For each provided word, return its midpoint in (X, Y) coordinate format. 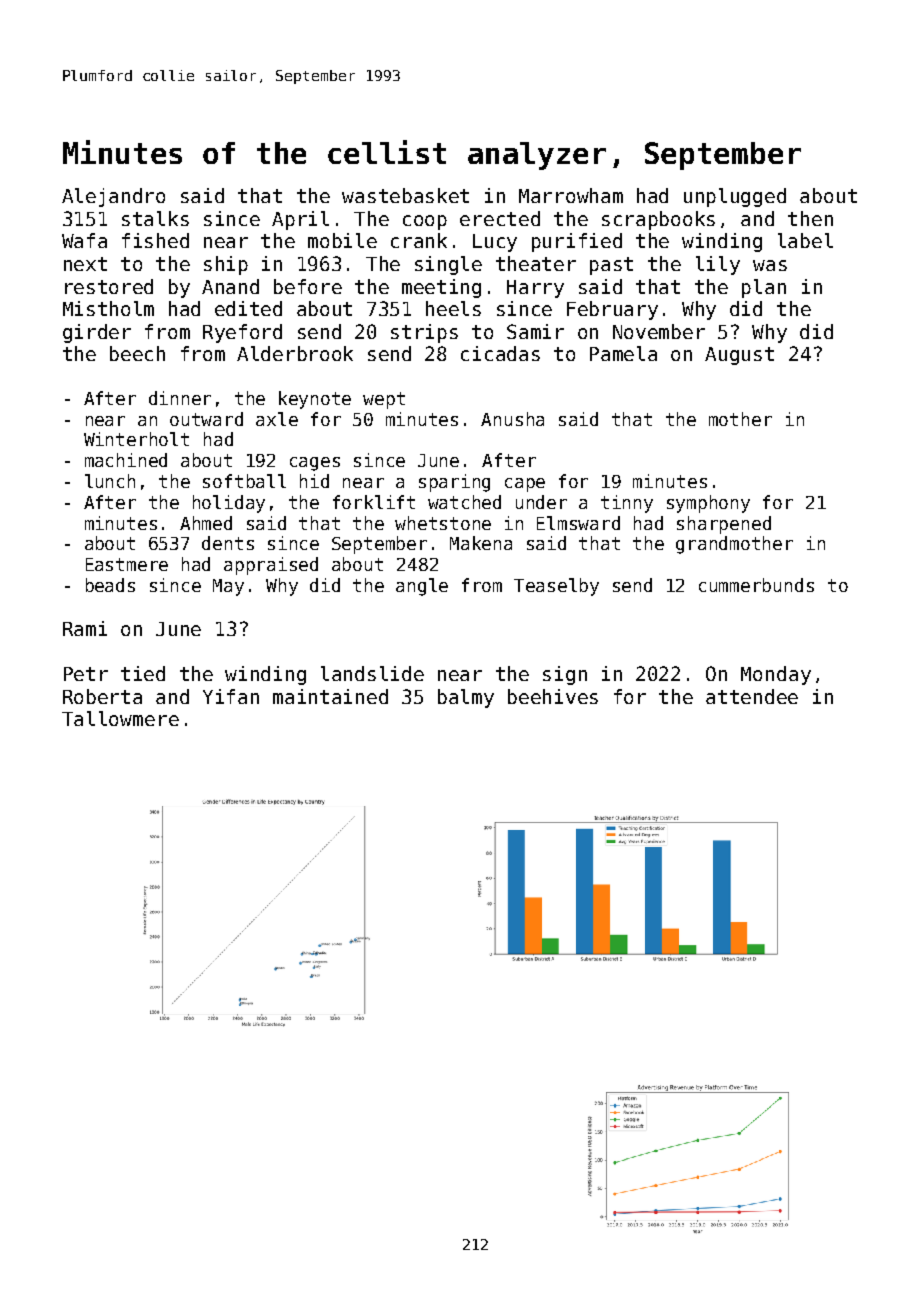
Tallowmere (120, 718)
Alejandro (113, 197)
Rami (85, 628)
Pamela (623, 353)
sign (565, 675)
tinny (627, 504)
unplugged (735, 197)
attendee (752, 696)
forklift (374, 502)
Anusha (512, 419)
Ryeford (242, 333)
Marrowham (571, 195)
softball (244, 481)
